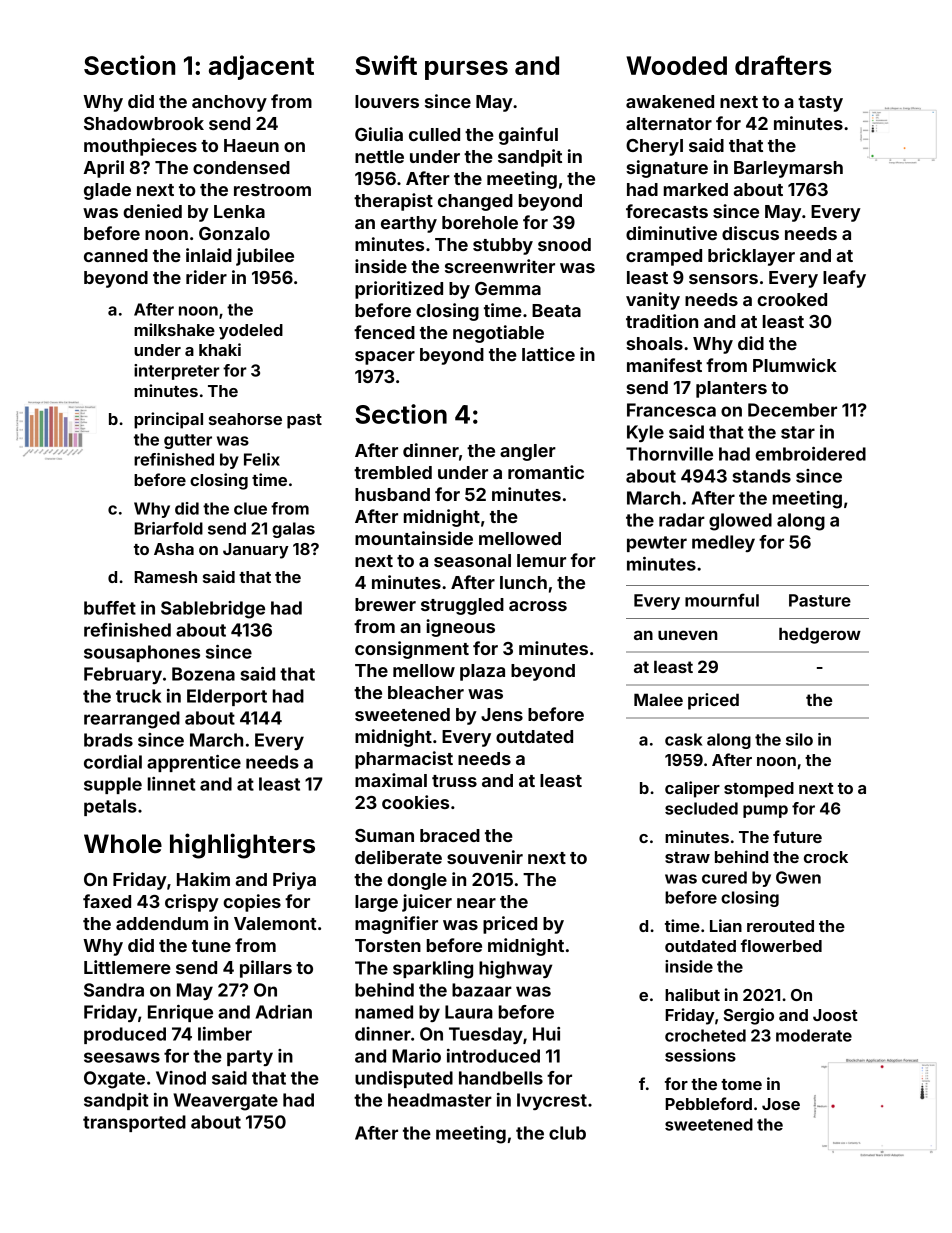  What do you see at coordinates (387, 101) in the screenshot?
I see `louvers` at bounding box center [387, 101].
